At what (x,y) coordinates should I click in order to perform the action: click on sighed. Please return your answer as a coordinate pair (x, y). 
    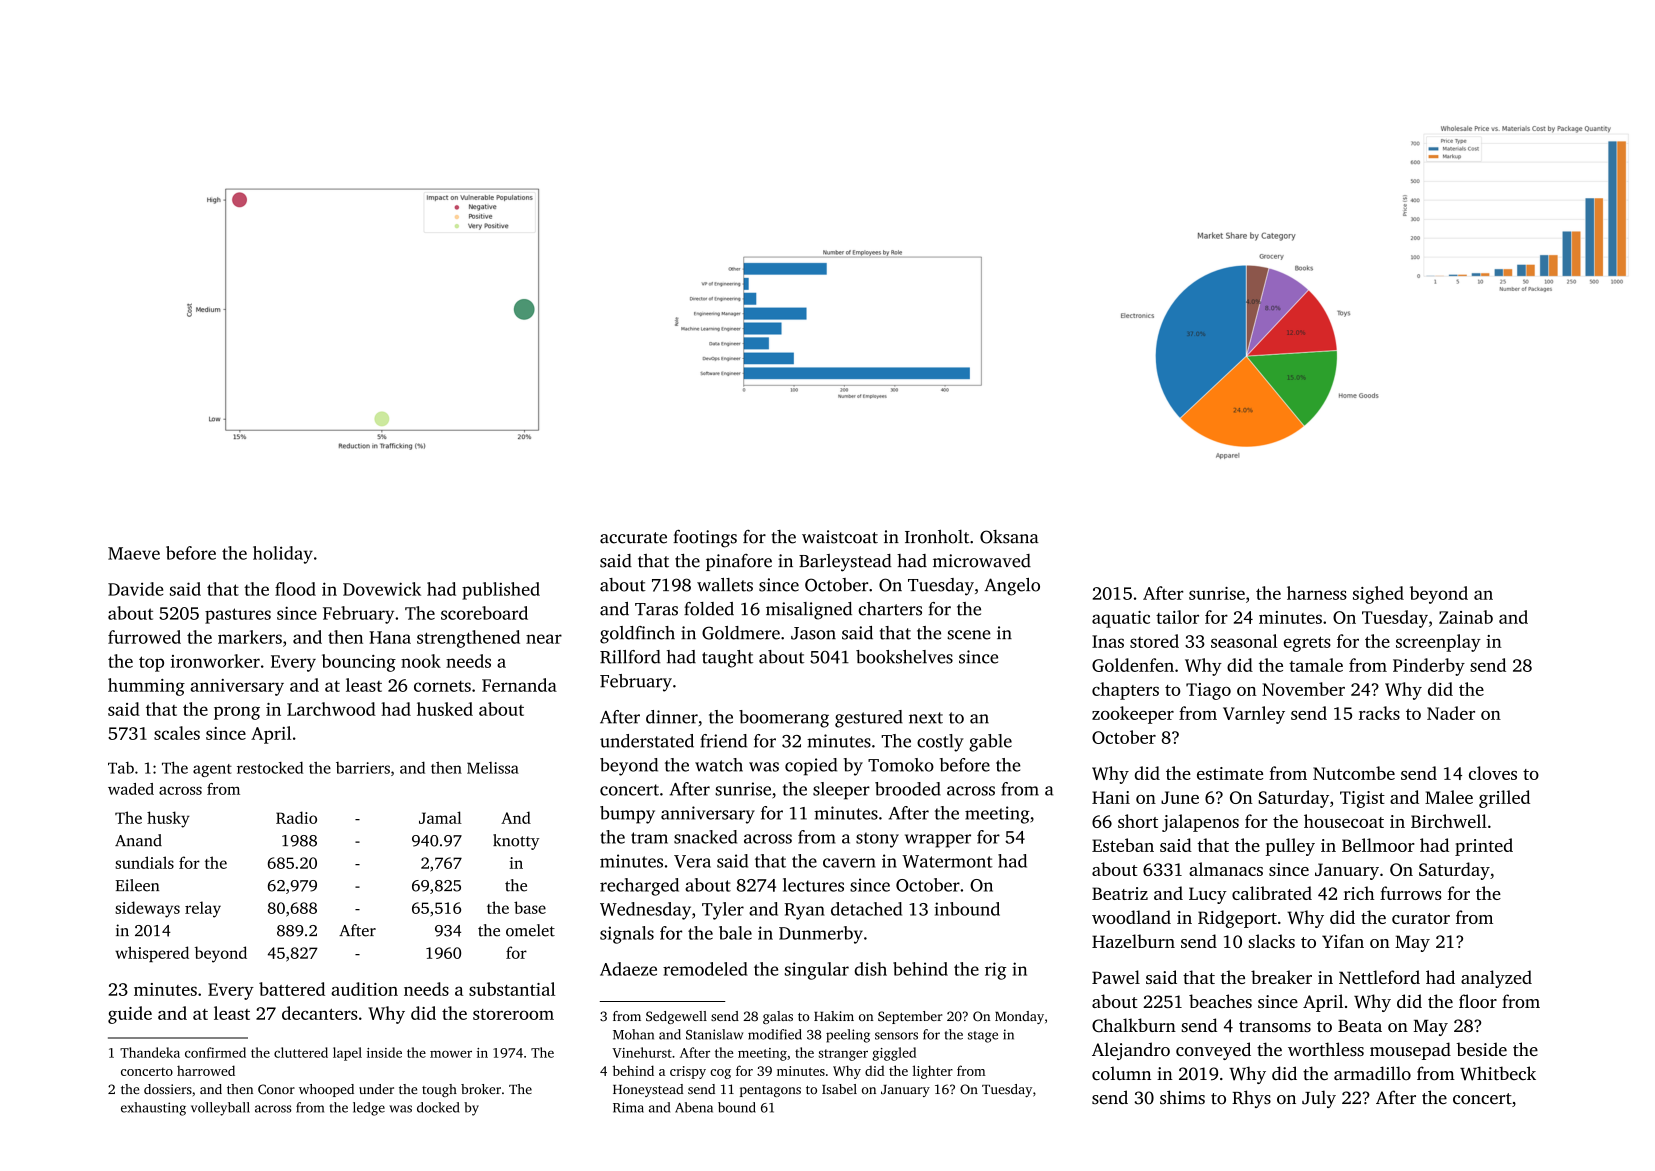
    Looking at the image, I should click on (1378, 595).
